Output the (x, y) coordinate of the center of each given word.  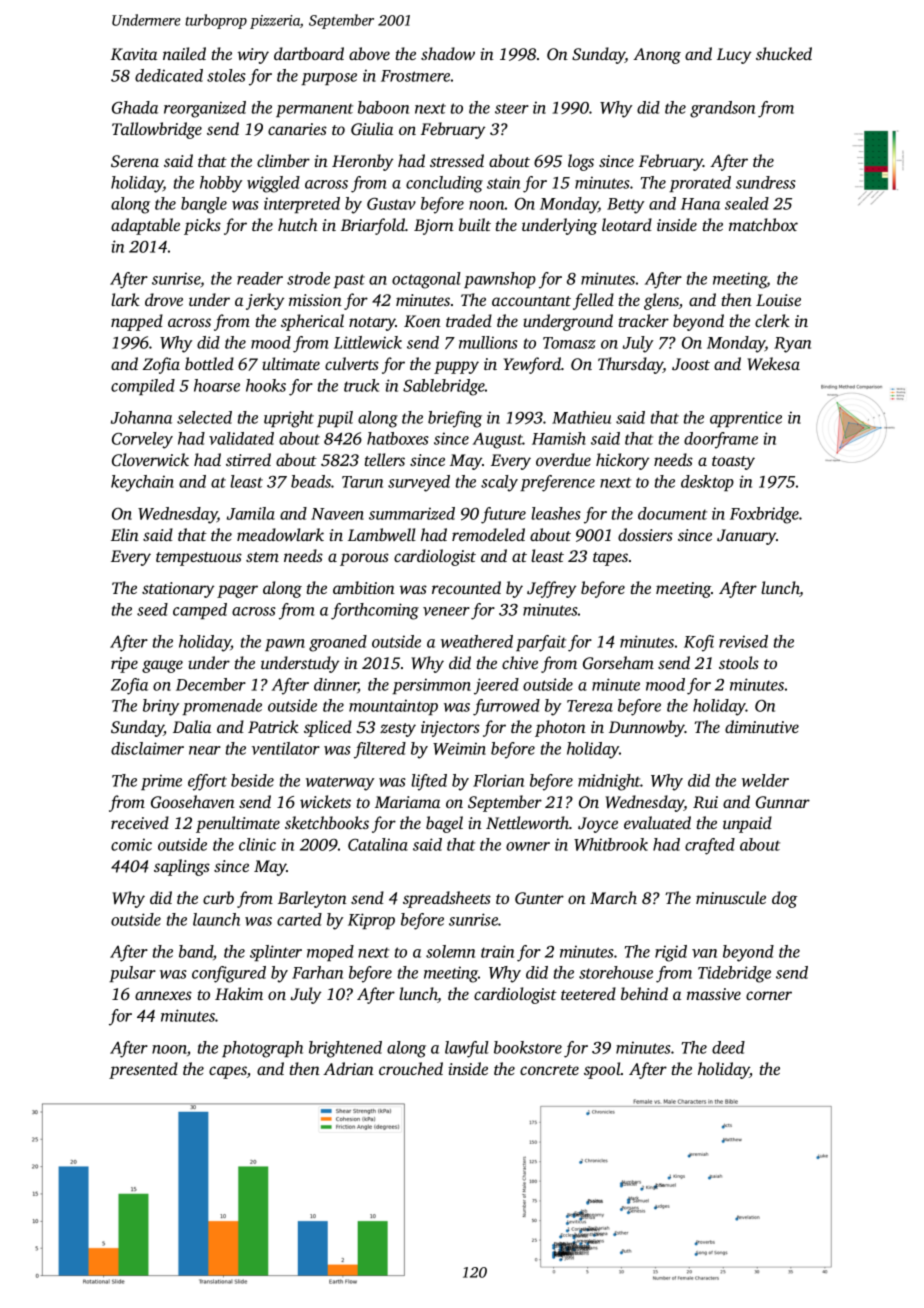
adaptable (145, 226)
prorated (700, 184)
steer (512, 108)
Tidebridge (734, 974)
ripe (124, 665)
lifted (429, 782)
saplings (182, 867)
